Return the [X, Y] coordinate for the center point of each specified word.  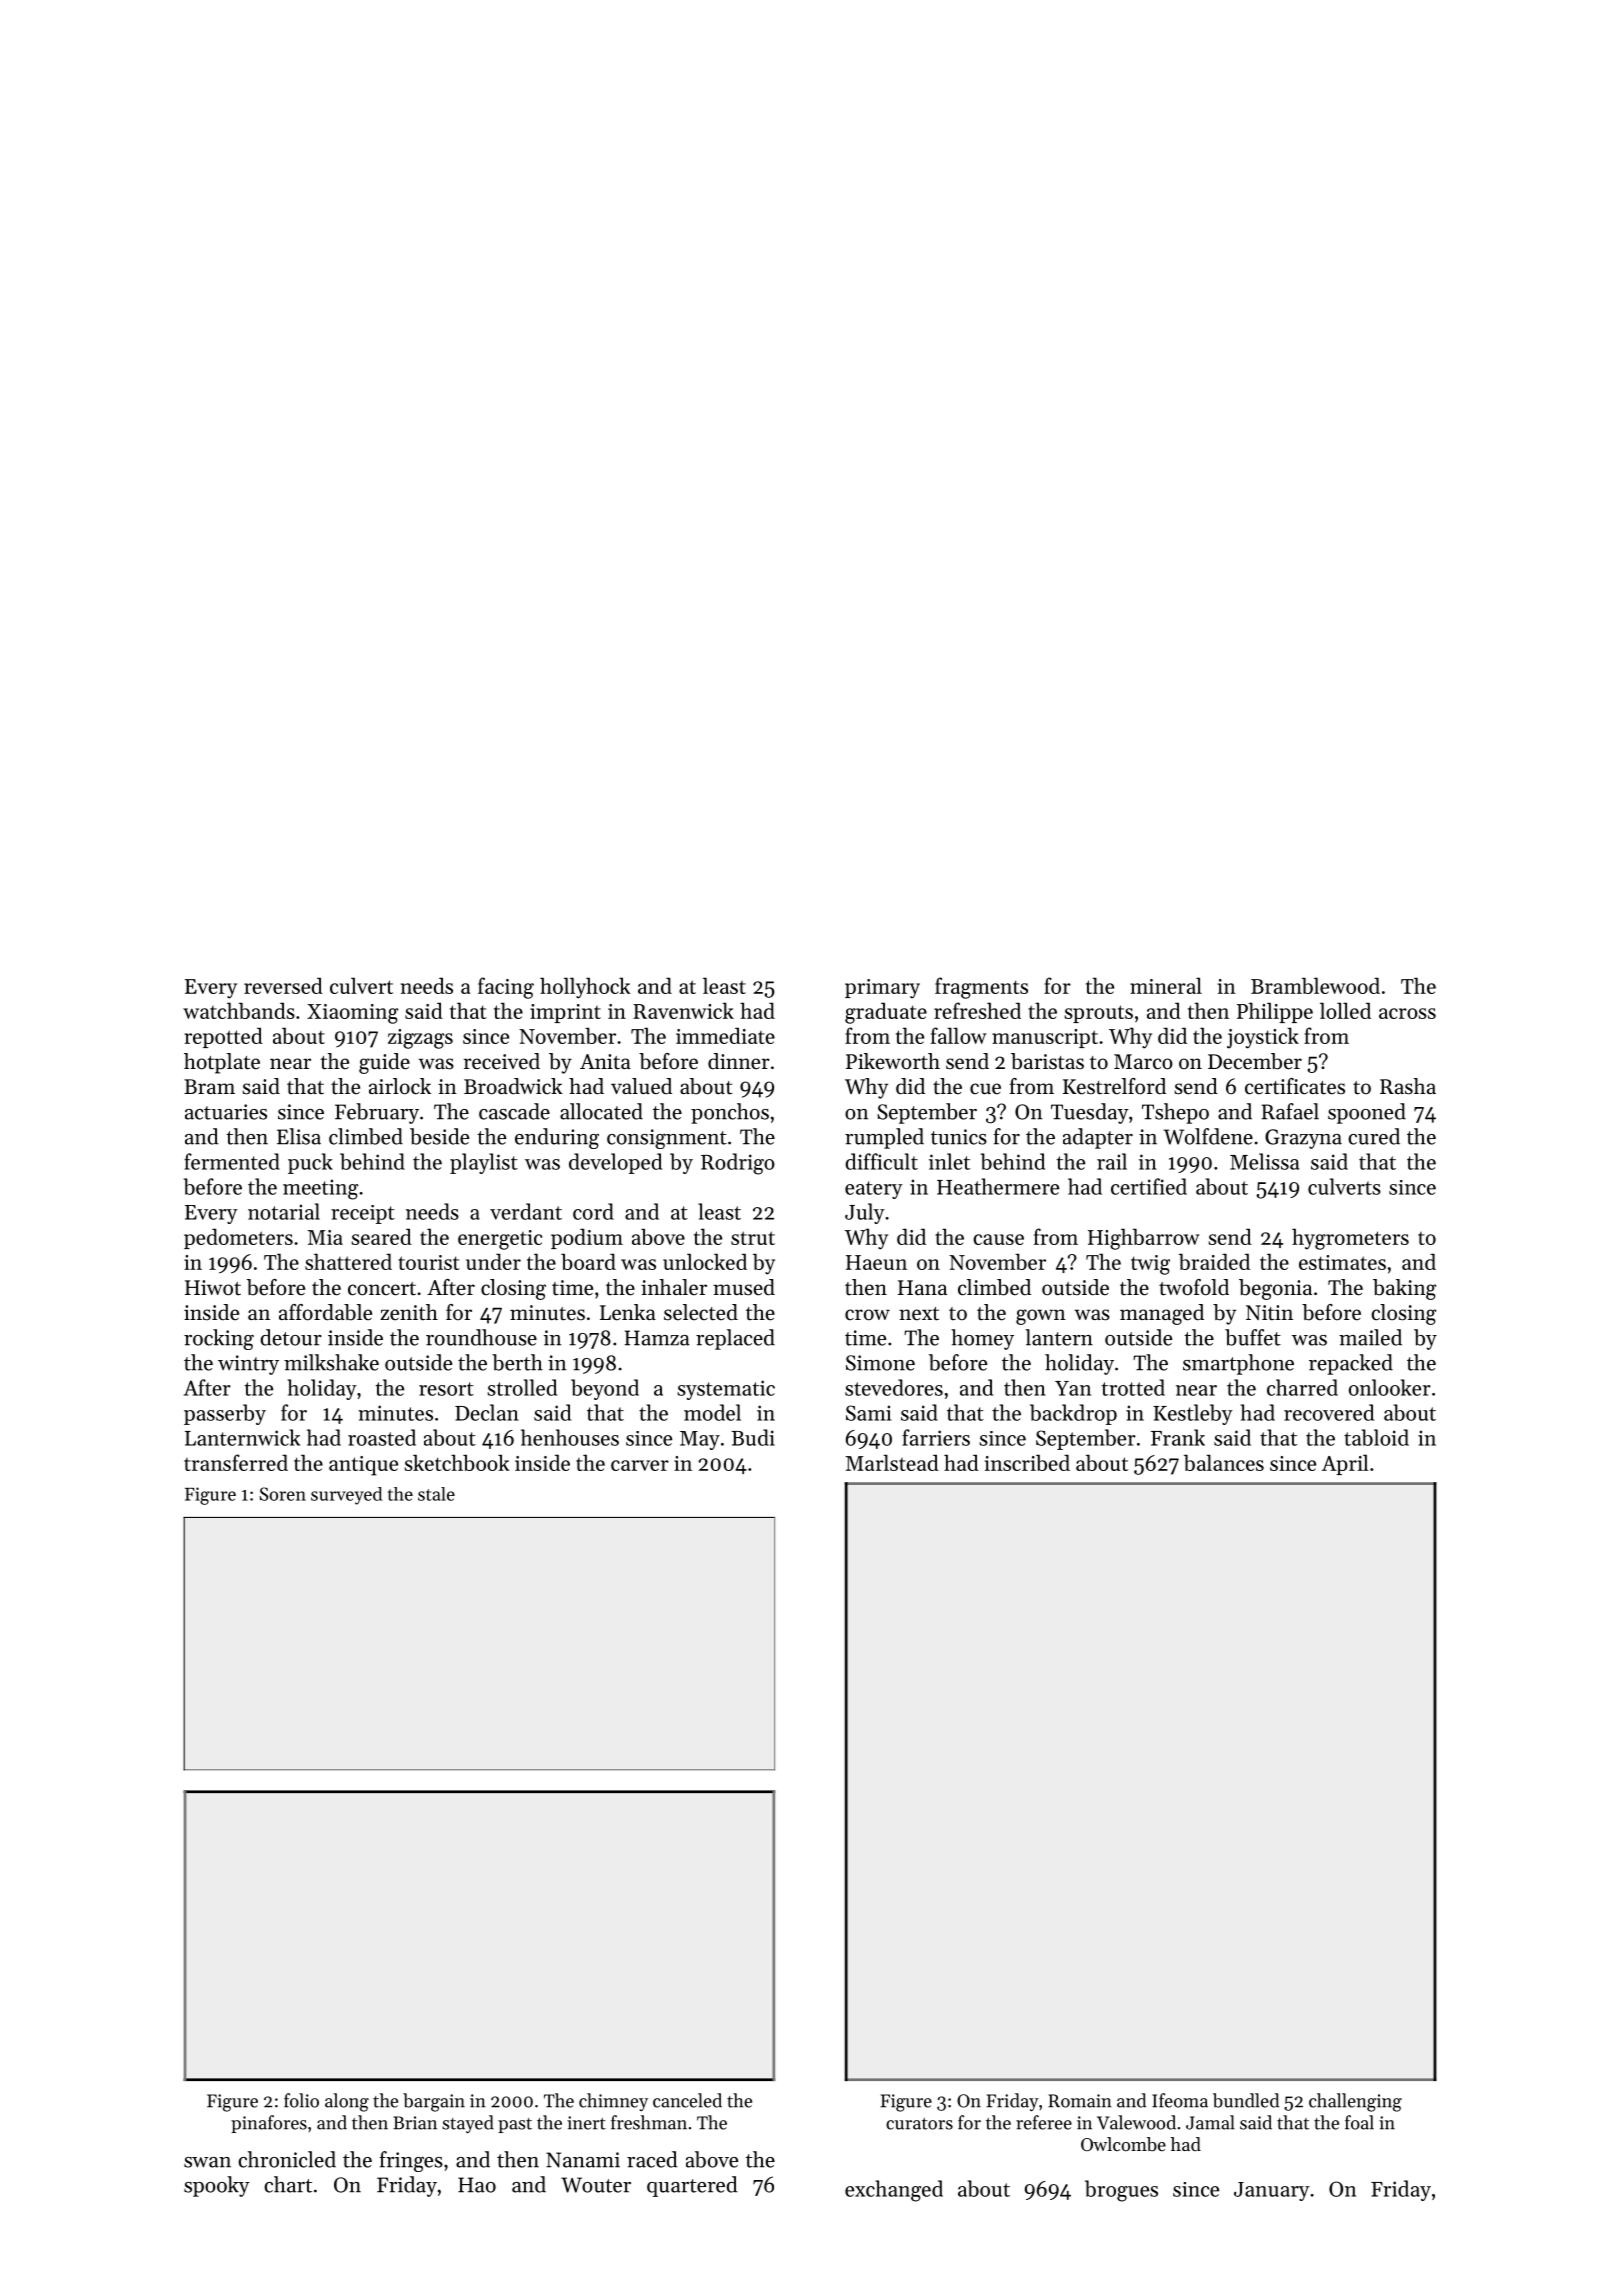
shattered [348, 1261]
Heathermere [998, 1186]
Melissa [1264, 1161]
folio [301, 2100]
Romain [1080, 2101]
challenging [1355, 2102]
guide [384, 1063]
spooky [217, 2186]
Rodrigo [738, 1164]
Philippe [1275, 1012]
